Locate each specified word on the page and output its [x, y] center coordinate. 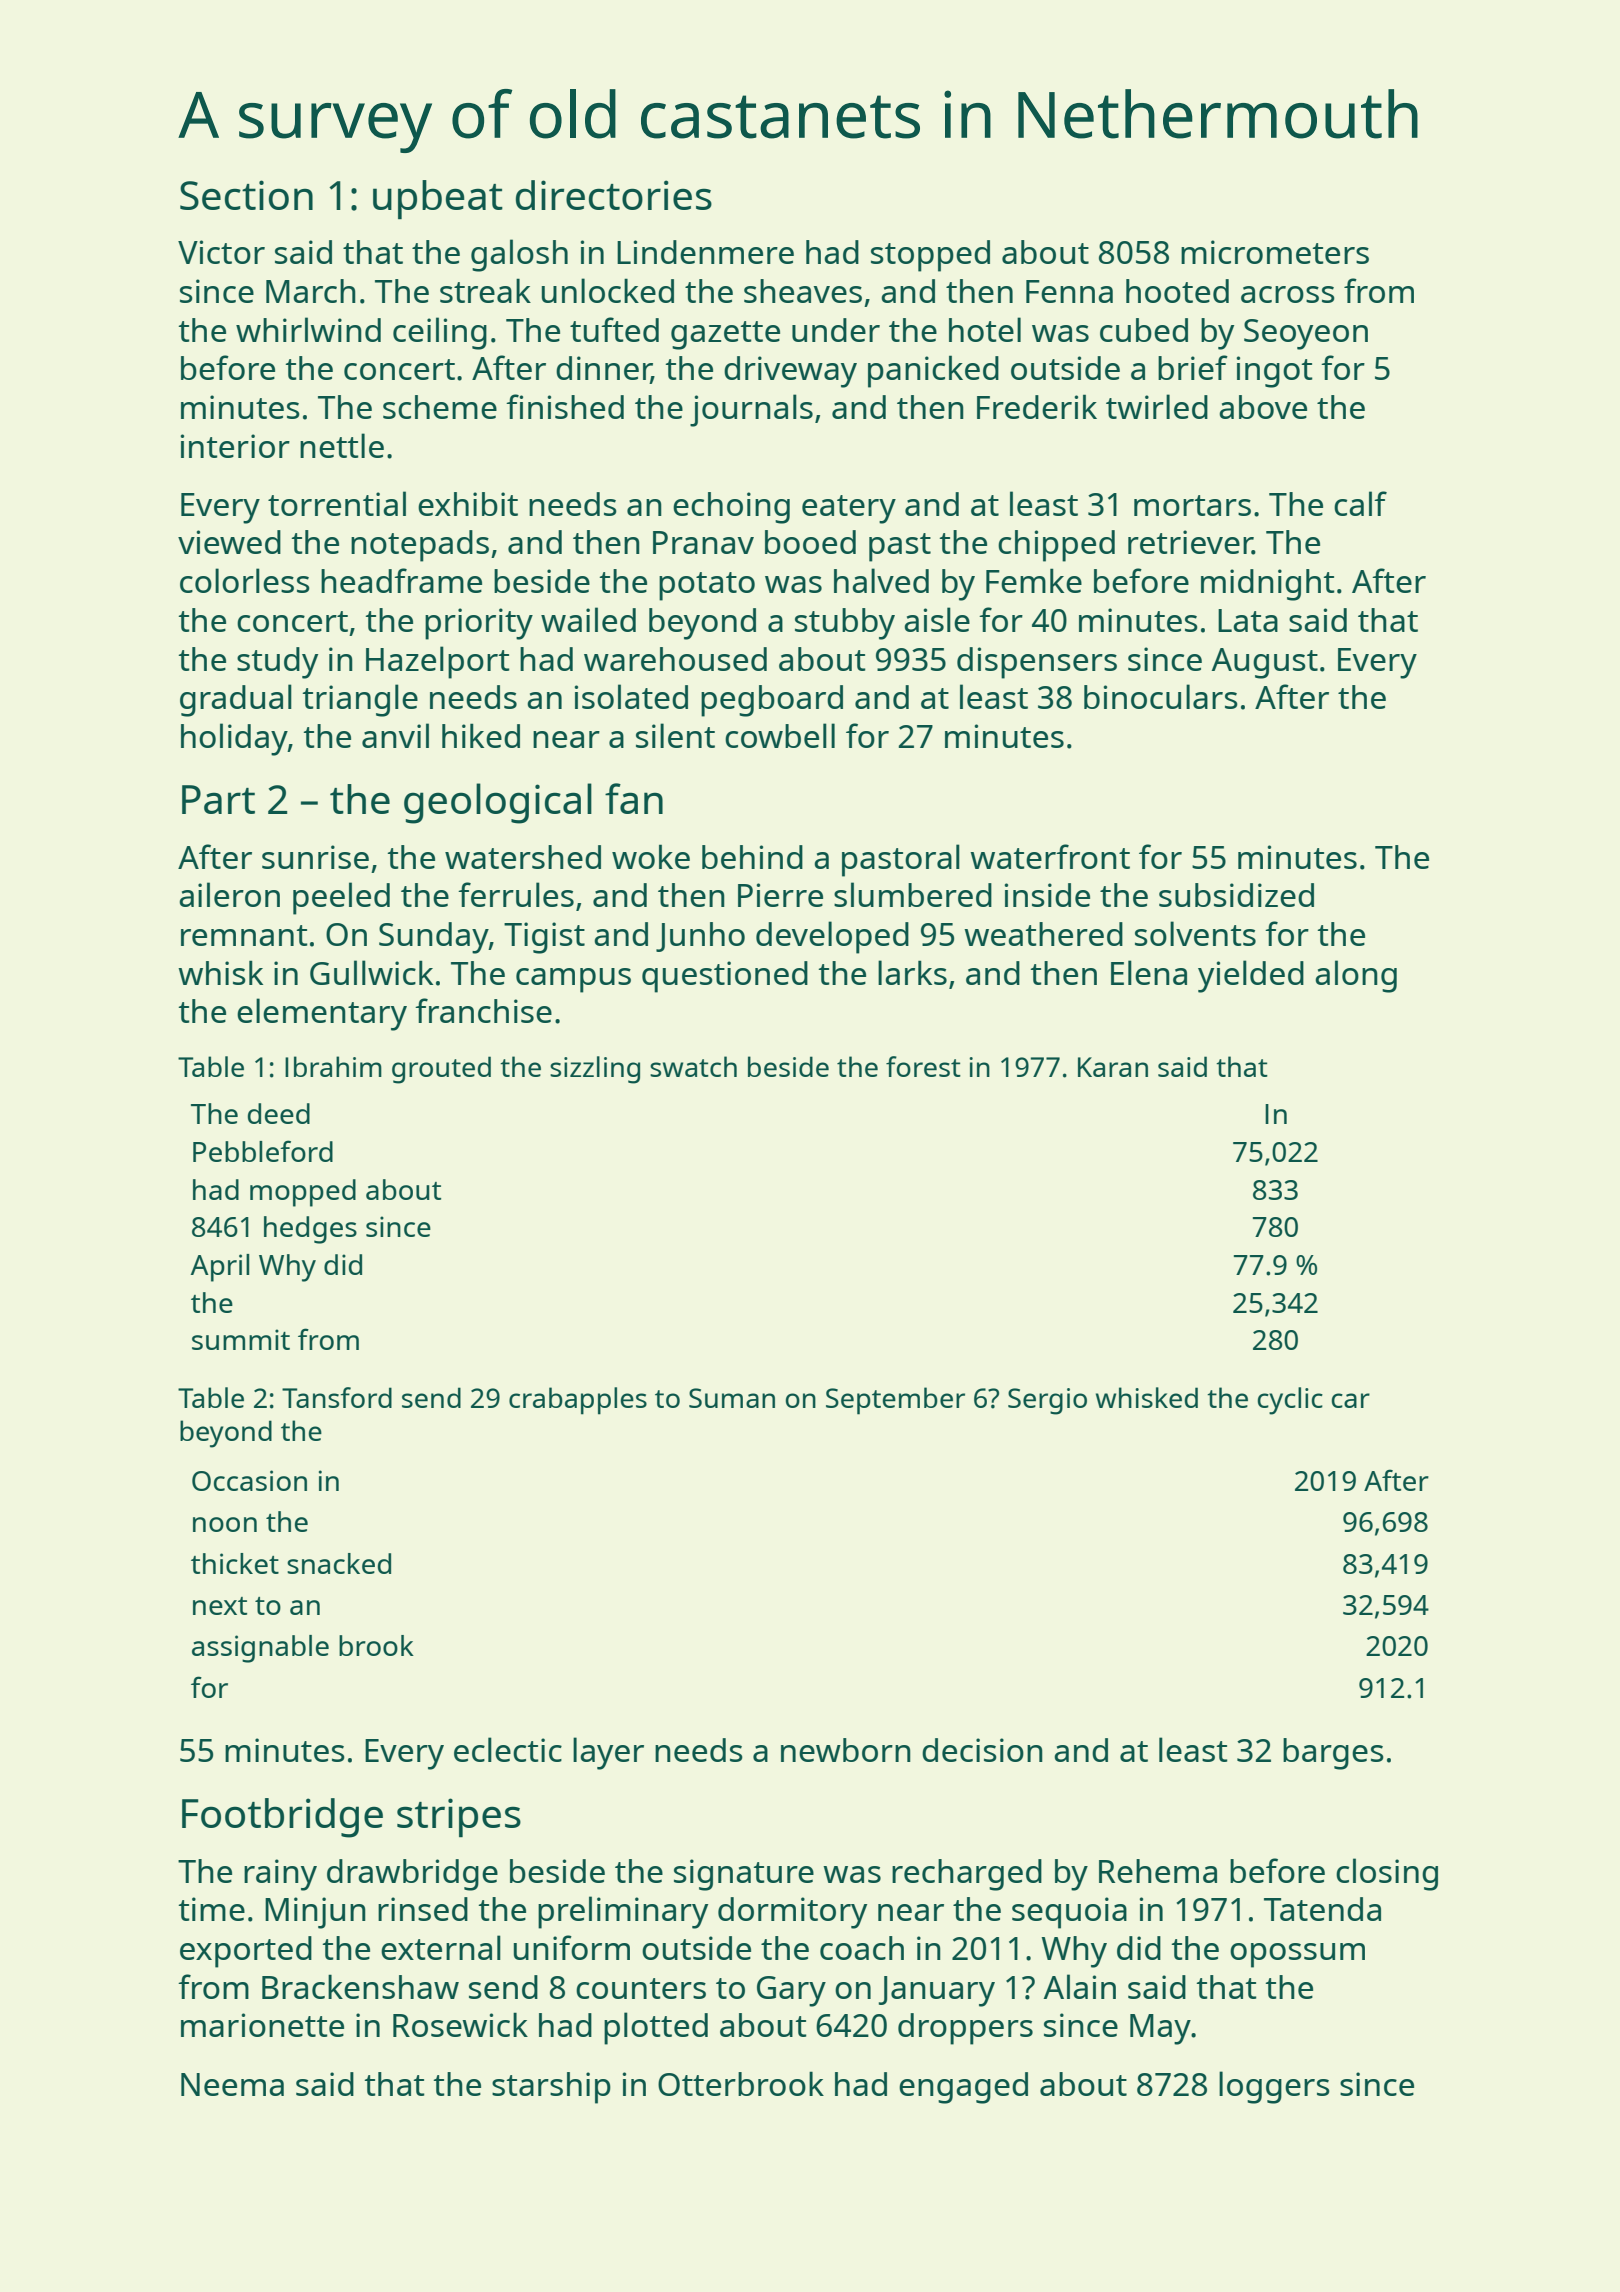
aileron [229, 894]
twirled [1157, 406]
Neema [232, 2084]
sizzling [595, 1070]
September [895, 1401]
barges [1333, 1754]
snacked [339, 1563]
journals [751, 410]
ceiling [440, 333]
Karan [1113, 1067]
